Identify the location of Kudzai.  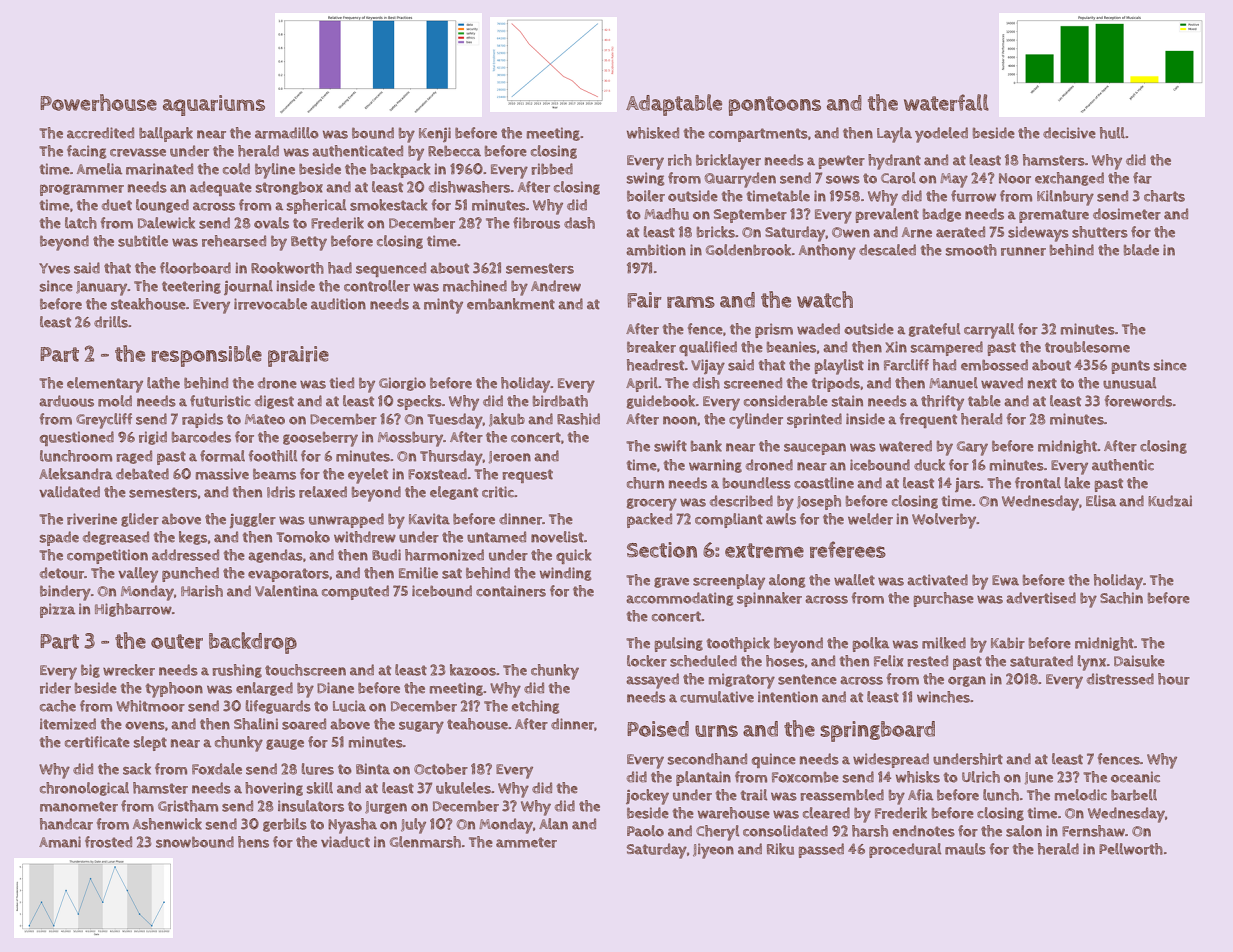
(1170, 501).
